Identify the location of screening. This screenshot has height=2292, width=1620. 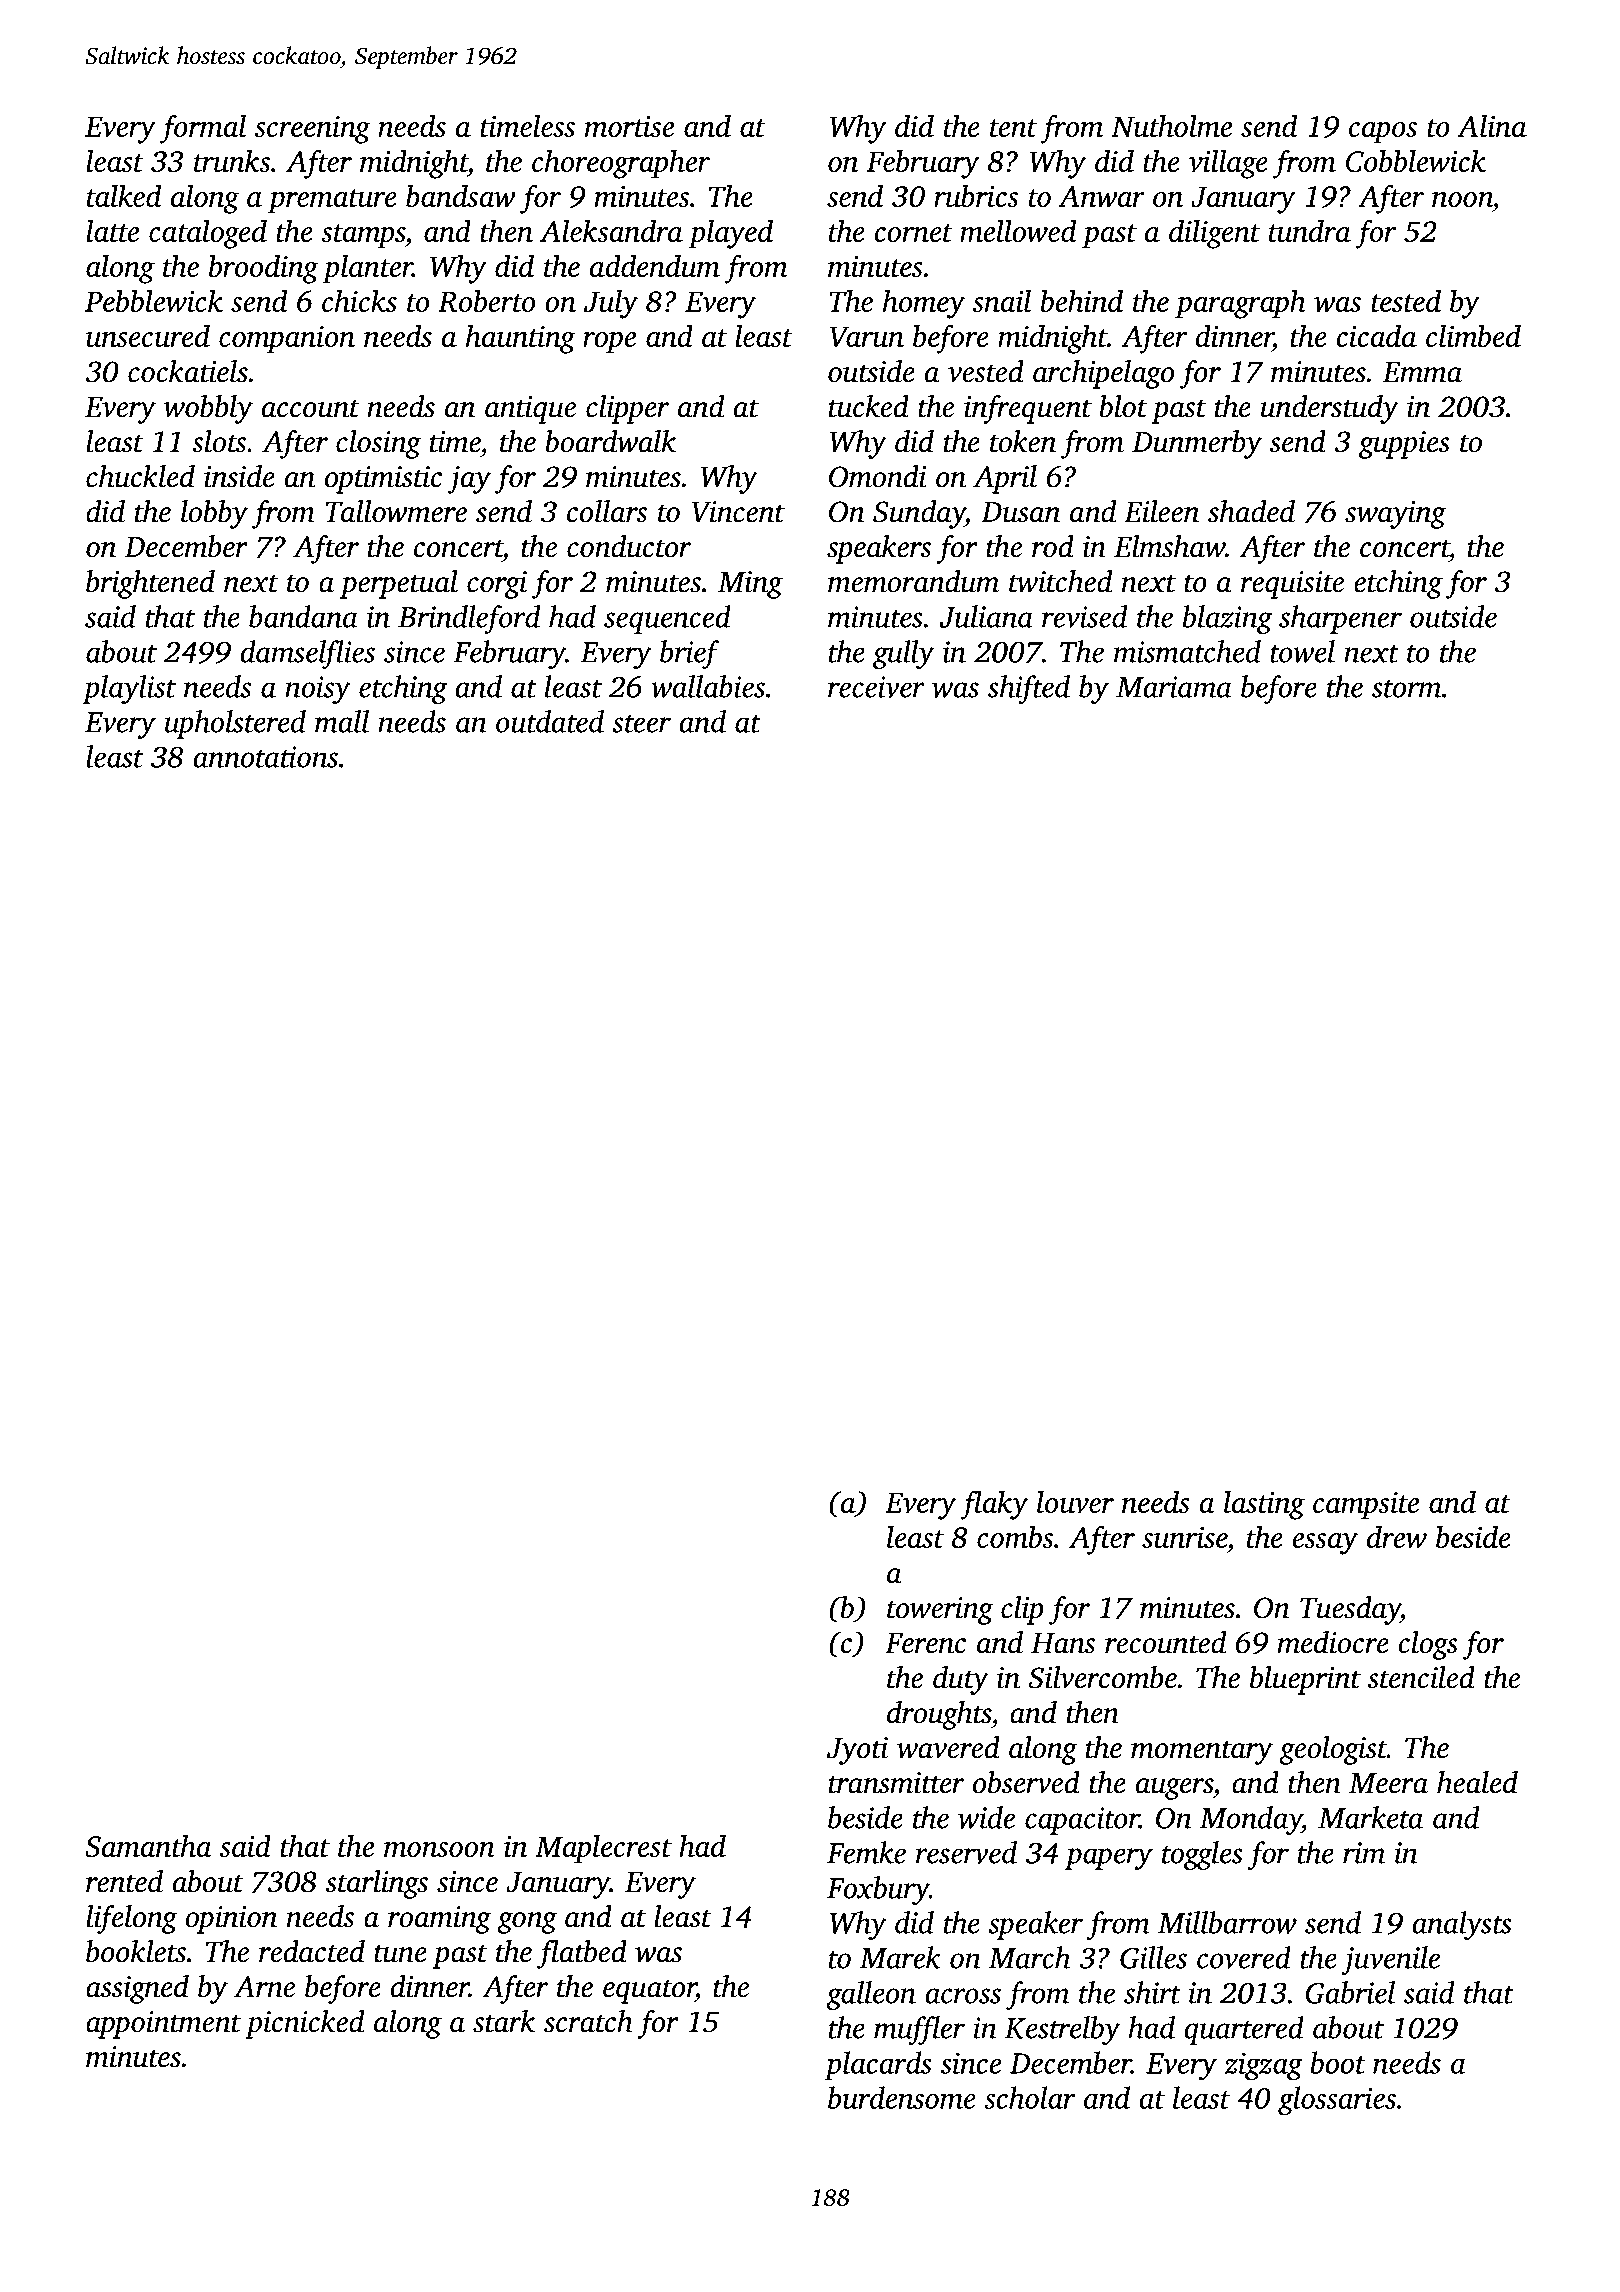
(313, 130).
